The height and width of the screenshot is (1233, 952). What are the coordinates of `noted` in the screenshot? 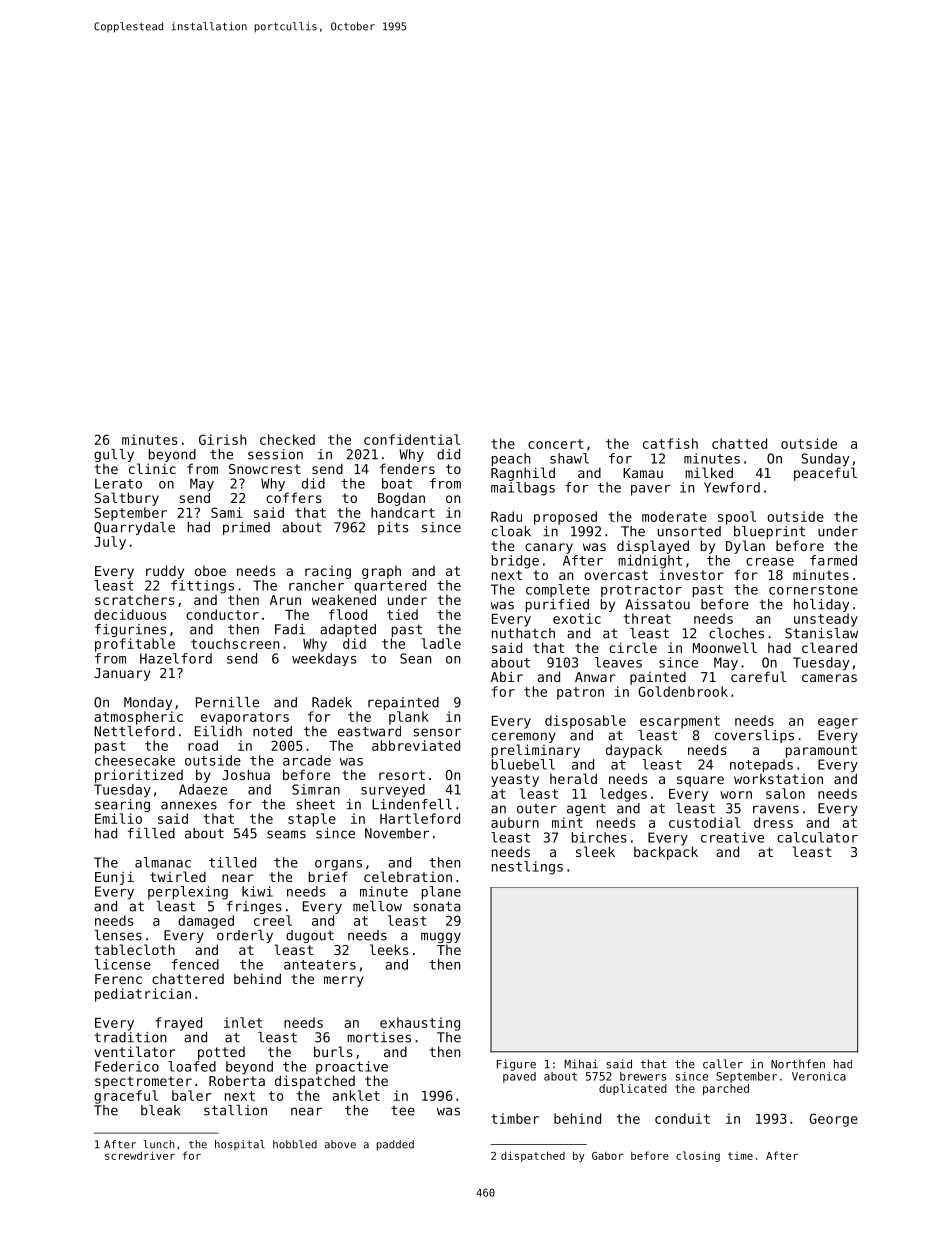 It's located at (272, 731).
